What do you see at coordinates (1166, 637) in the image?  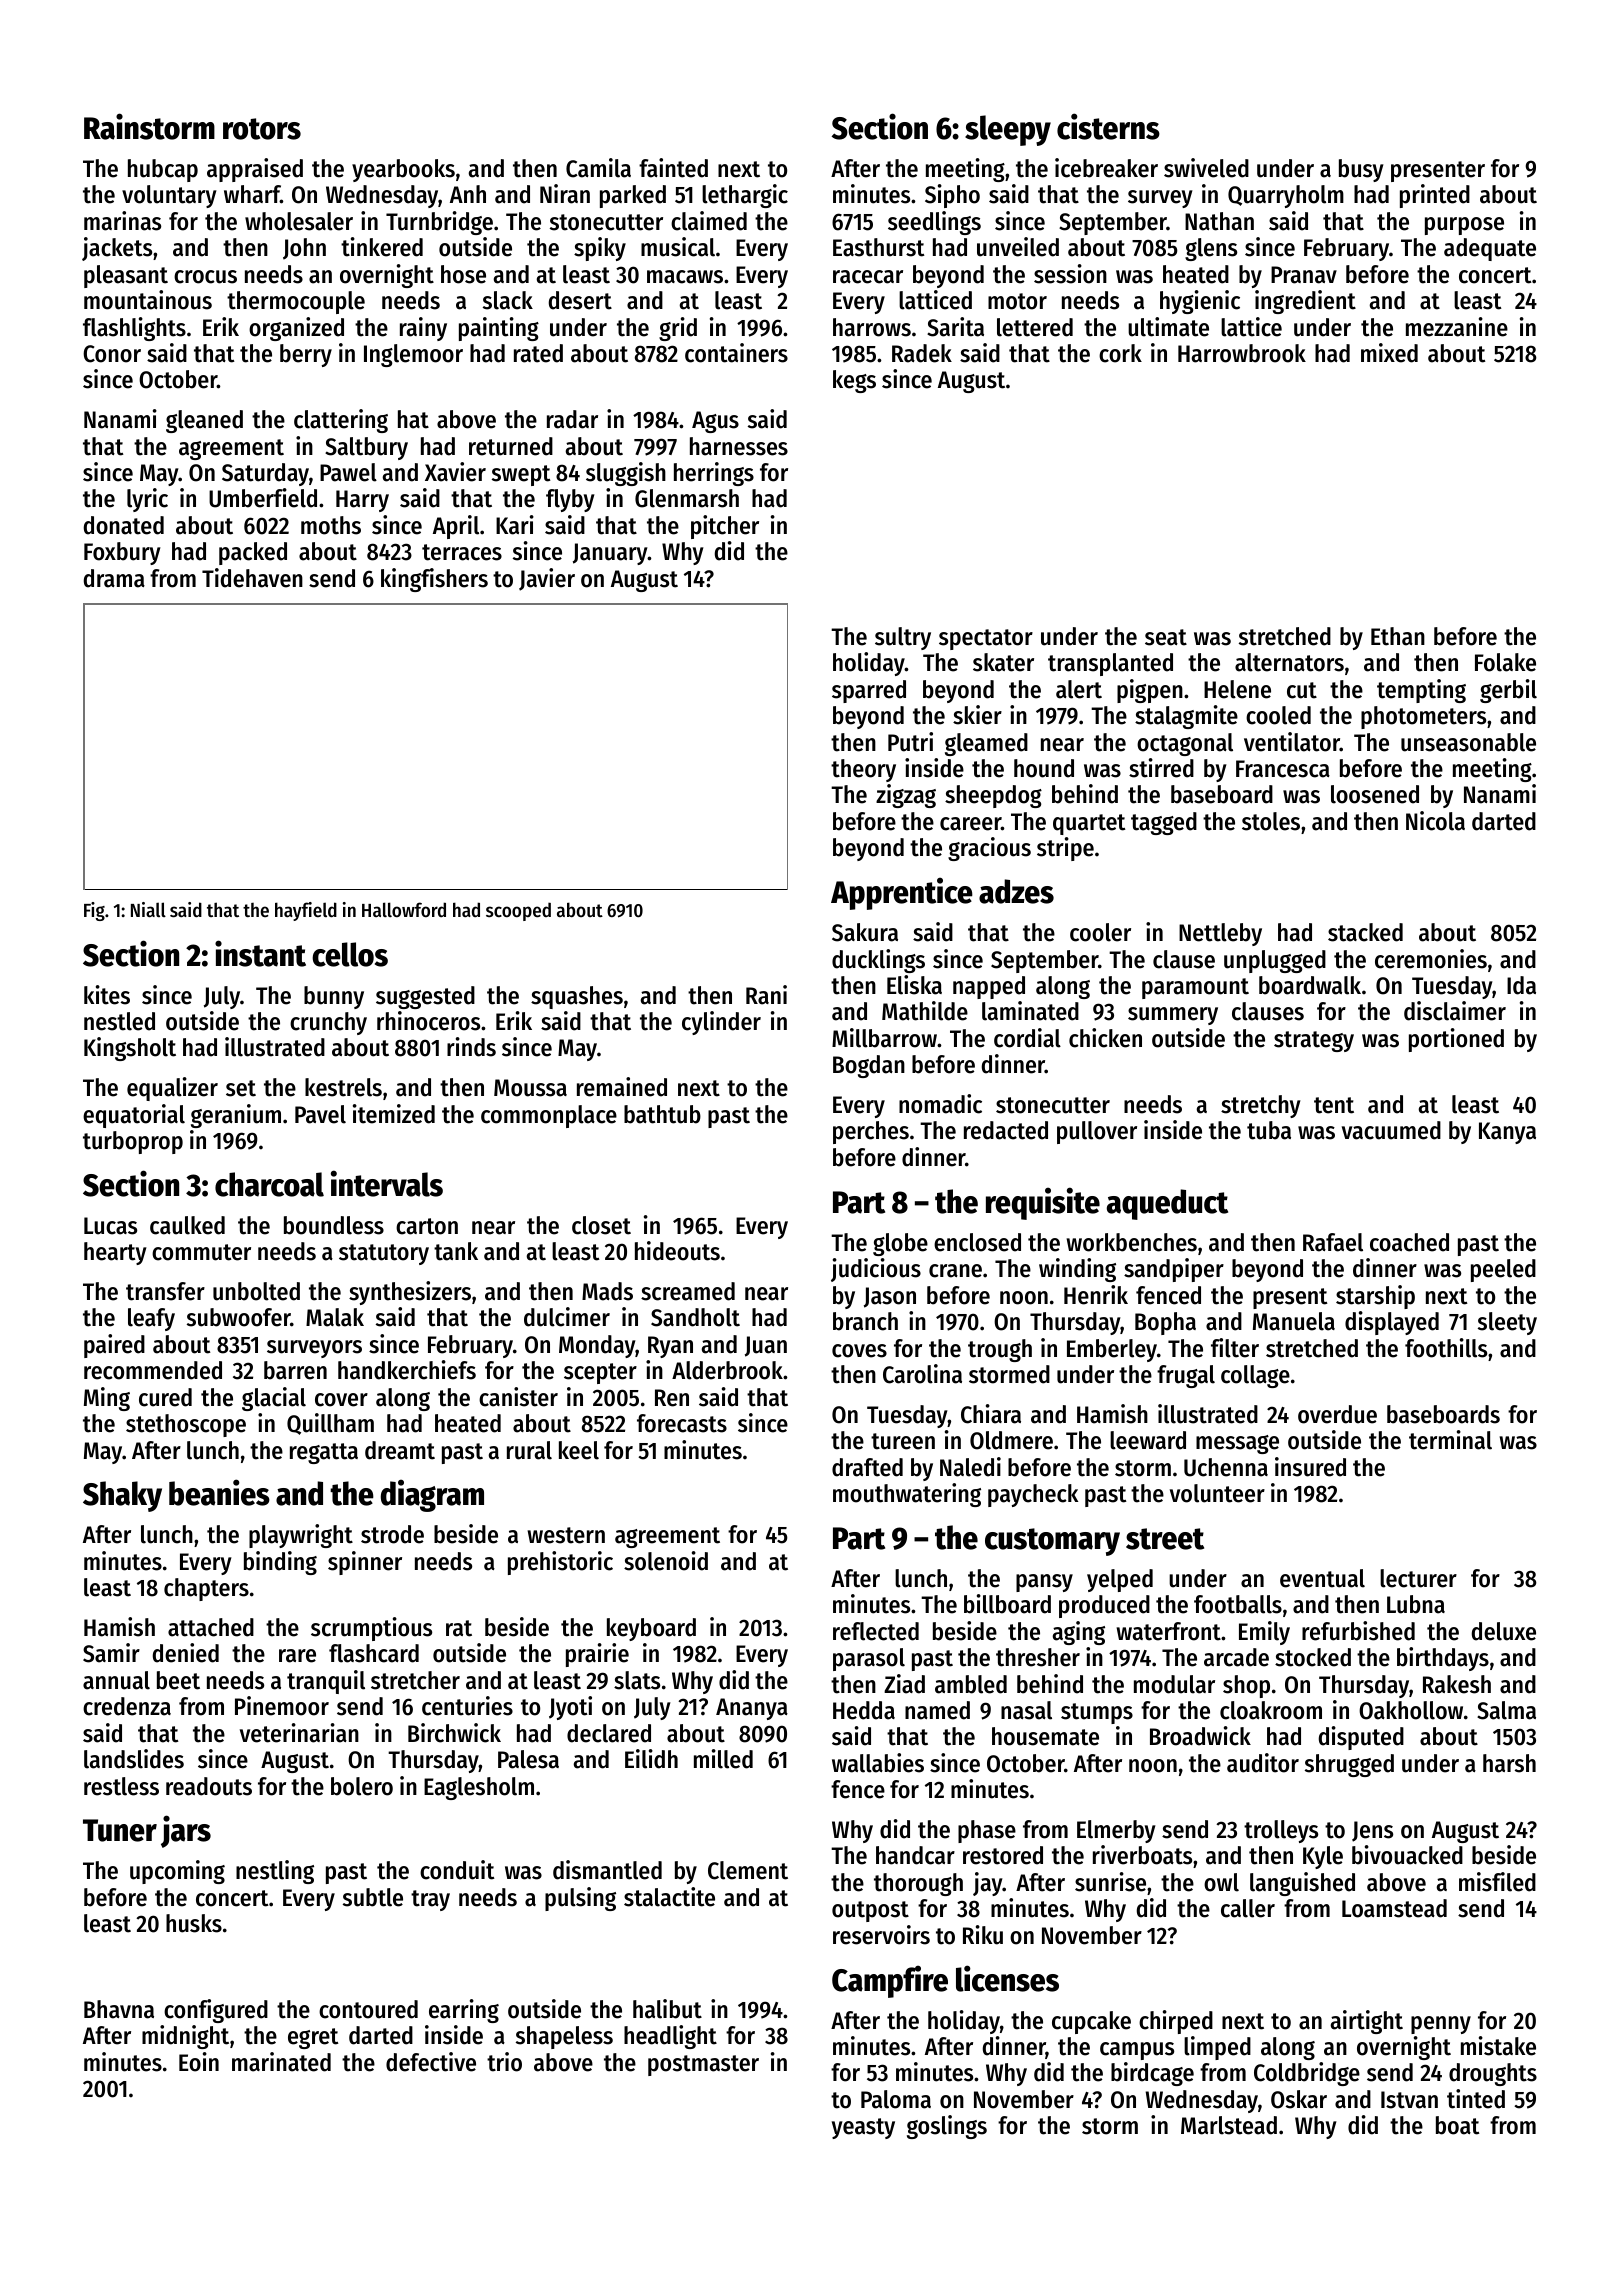 I see `seat` at bounding box center [1166, 637].
